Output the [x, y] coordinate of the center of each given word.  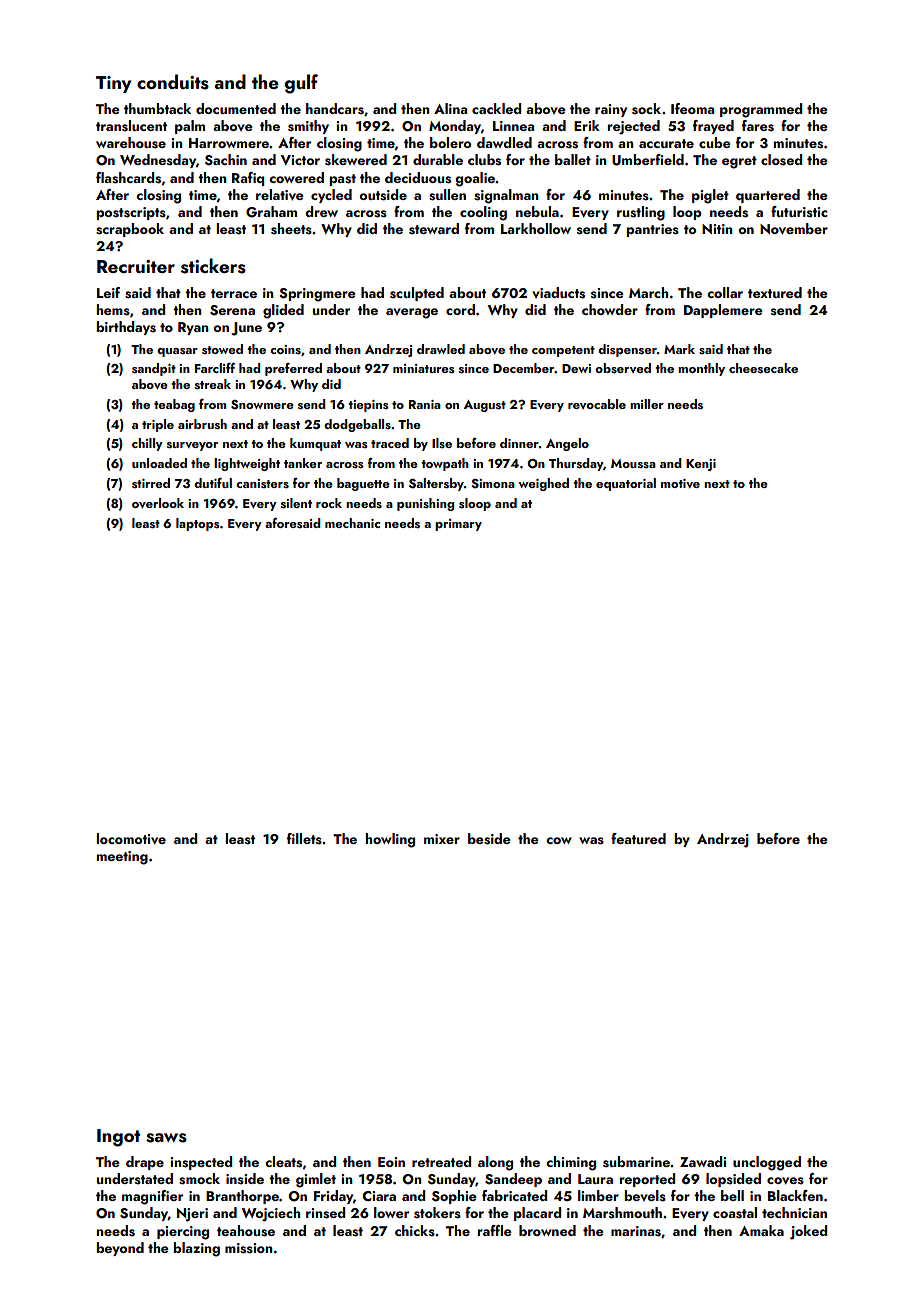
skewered [356, 160]
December [524, 368]
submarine [636, 1162]
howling [390, 840]
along [495, 1163]
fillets [304, 839]
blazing [196, 1249]
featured [638, 838]
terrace [234, 293]
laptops [198, 524]
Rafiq [248, 179]
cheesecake [763, 368]
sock [646, 109]
